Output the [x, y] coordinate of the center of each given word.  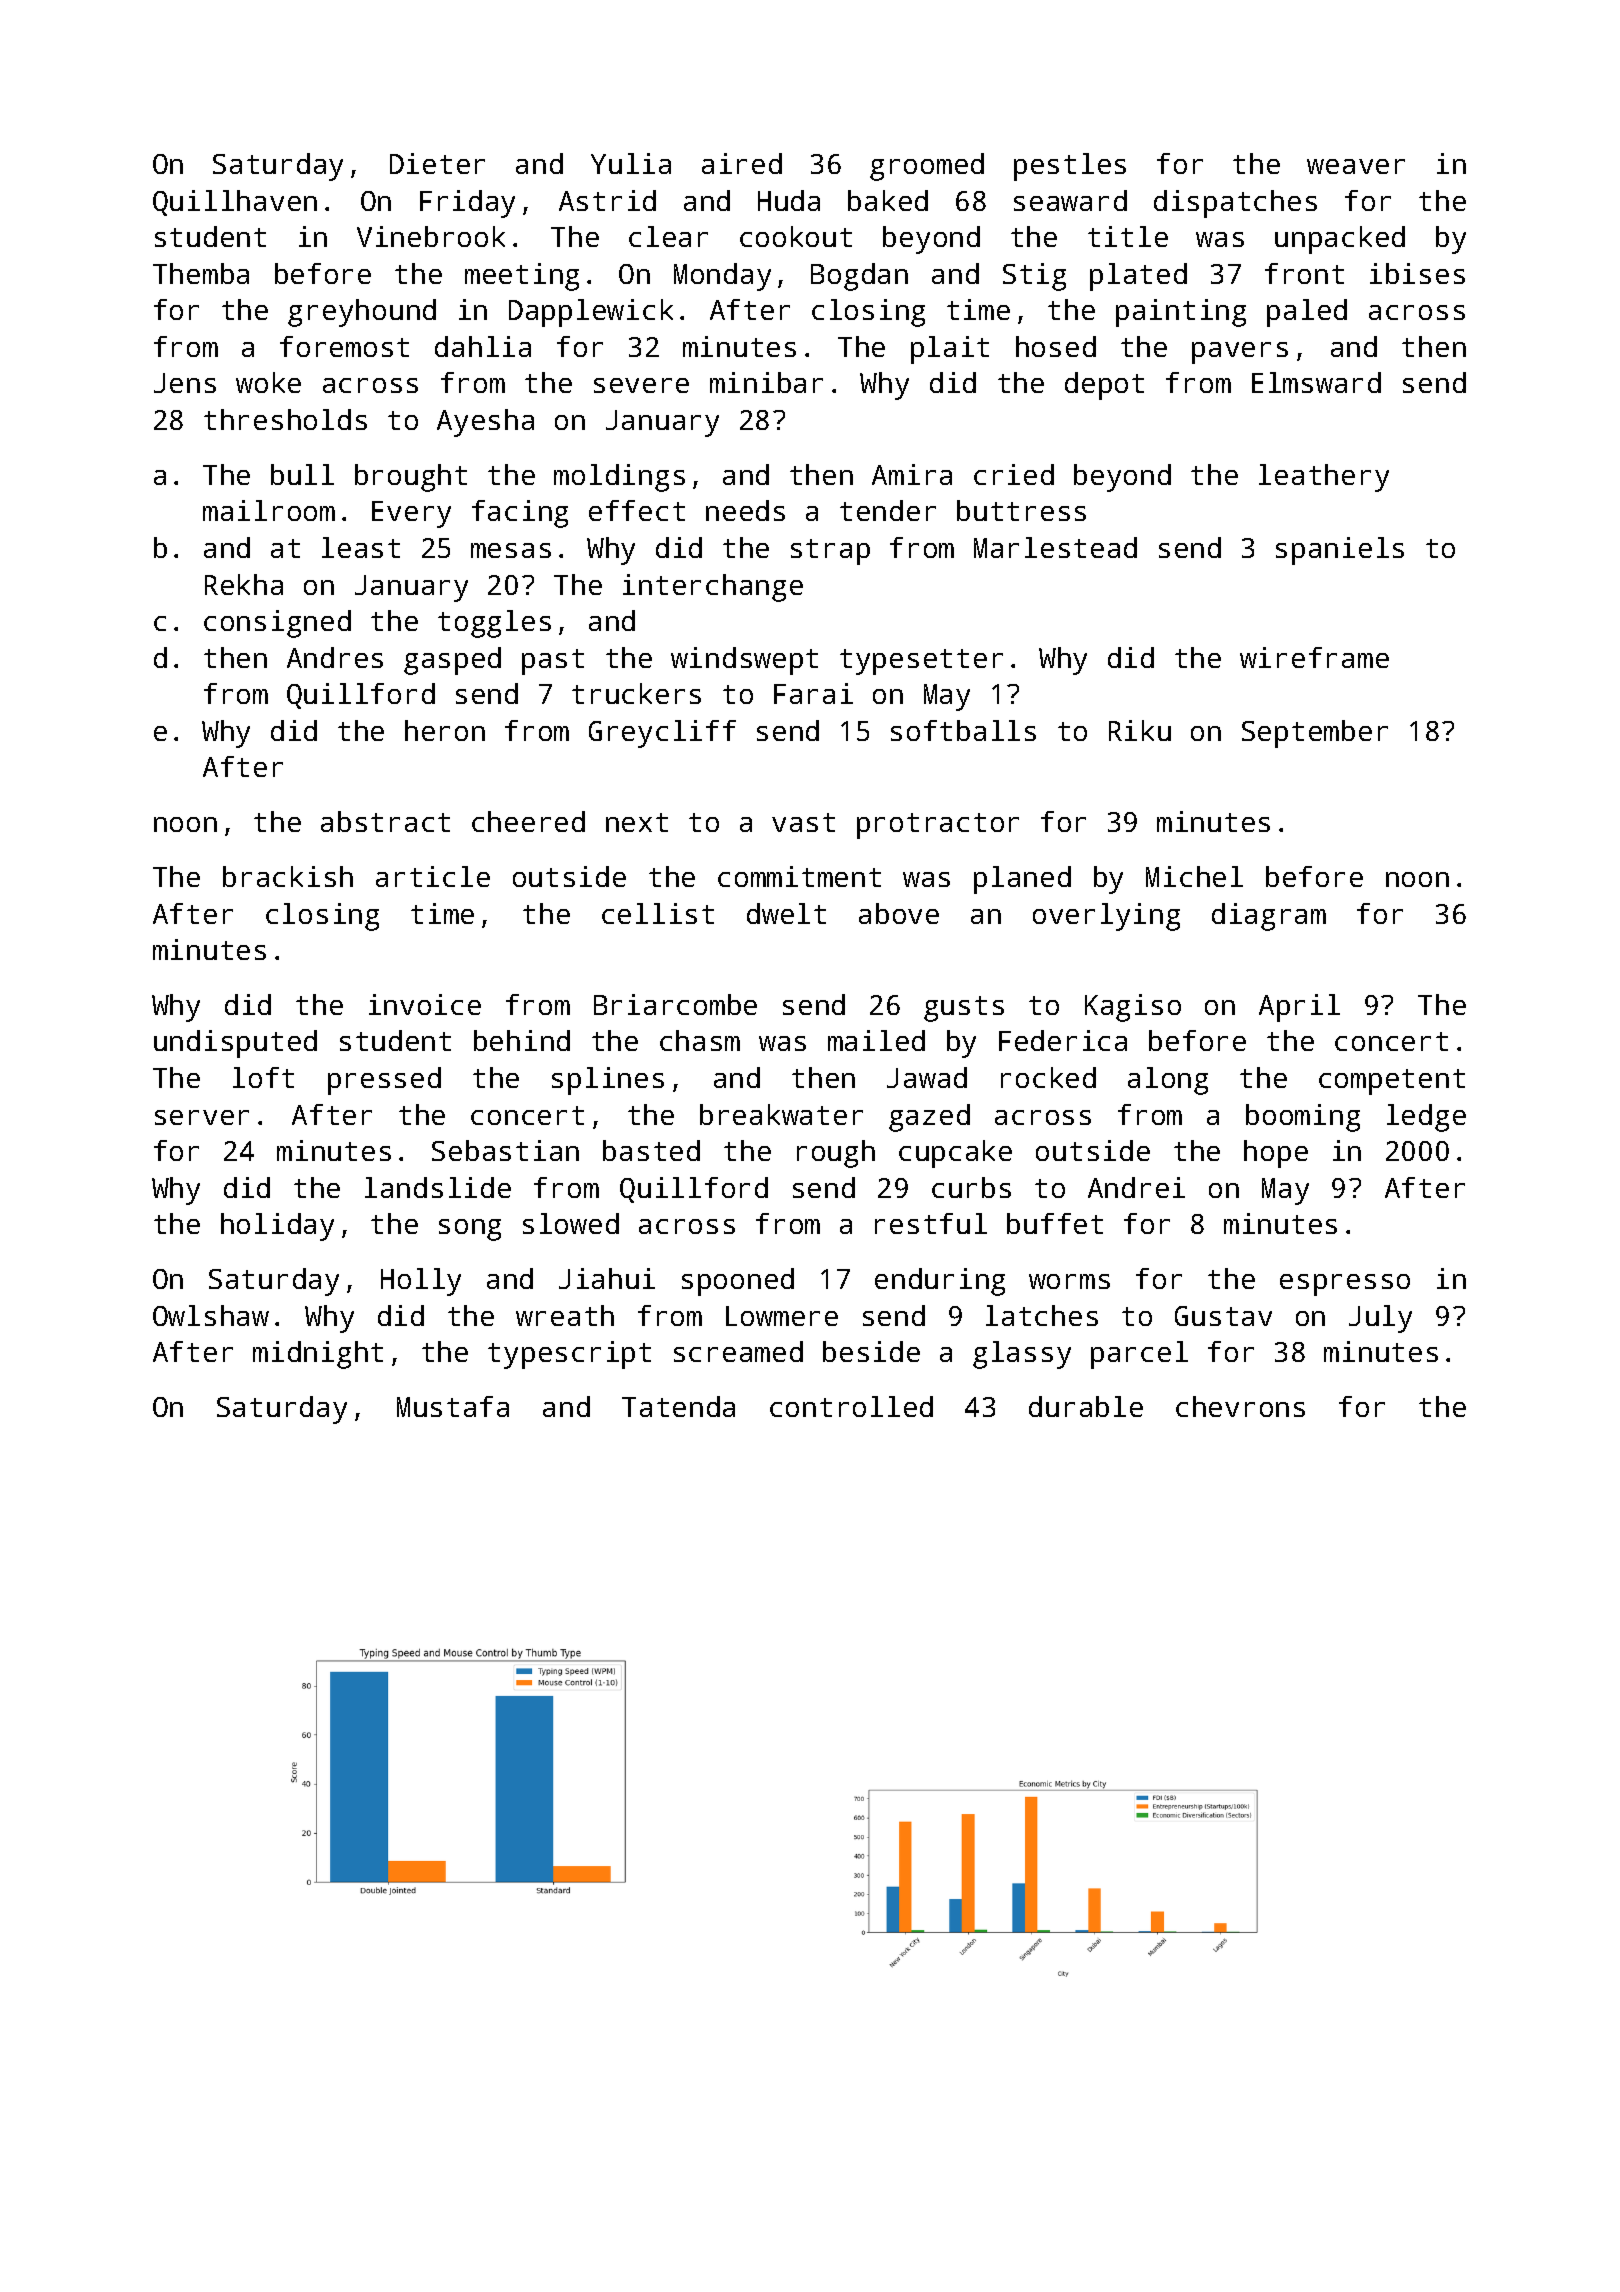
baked [888, 200]
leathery [1324, 478]
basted [651, 1150]
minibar [766, 382]
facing [520, 514]
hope [1276, 1154]
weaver [1356, 166]
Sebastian [505, 1150]
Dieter [437, 163]
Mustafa [453, 1406]
